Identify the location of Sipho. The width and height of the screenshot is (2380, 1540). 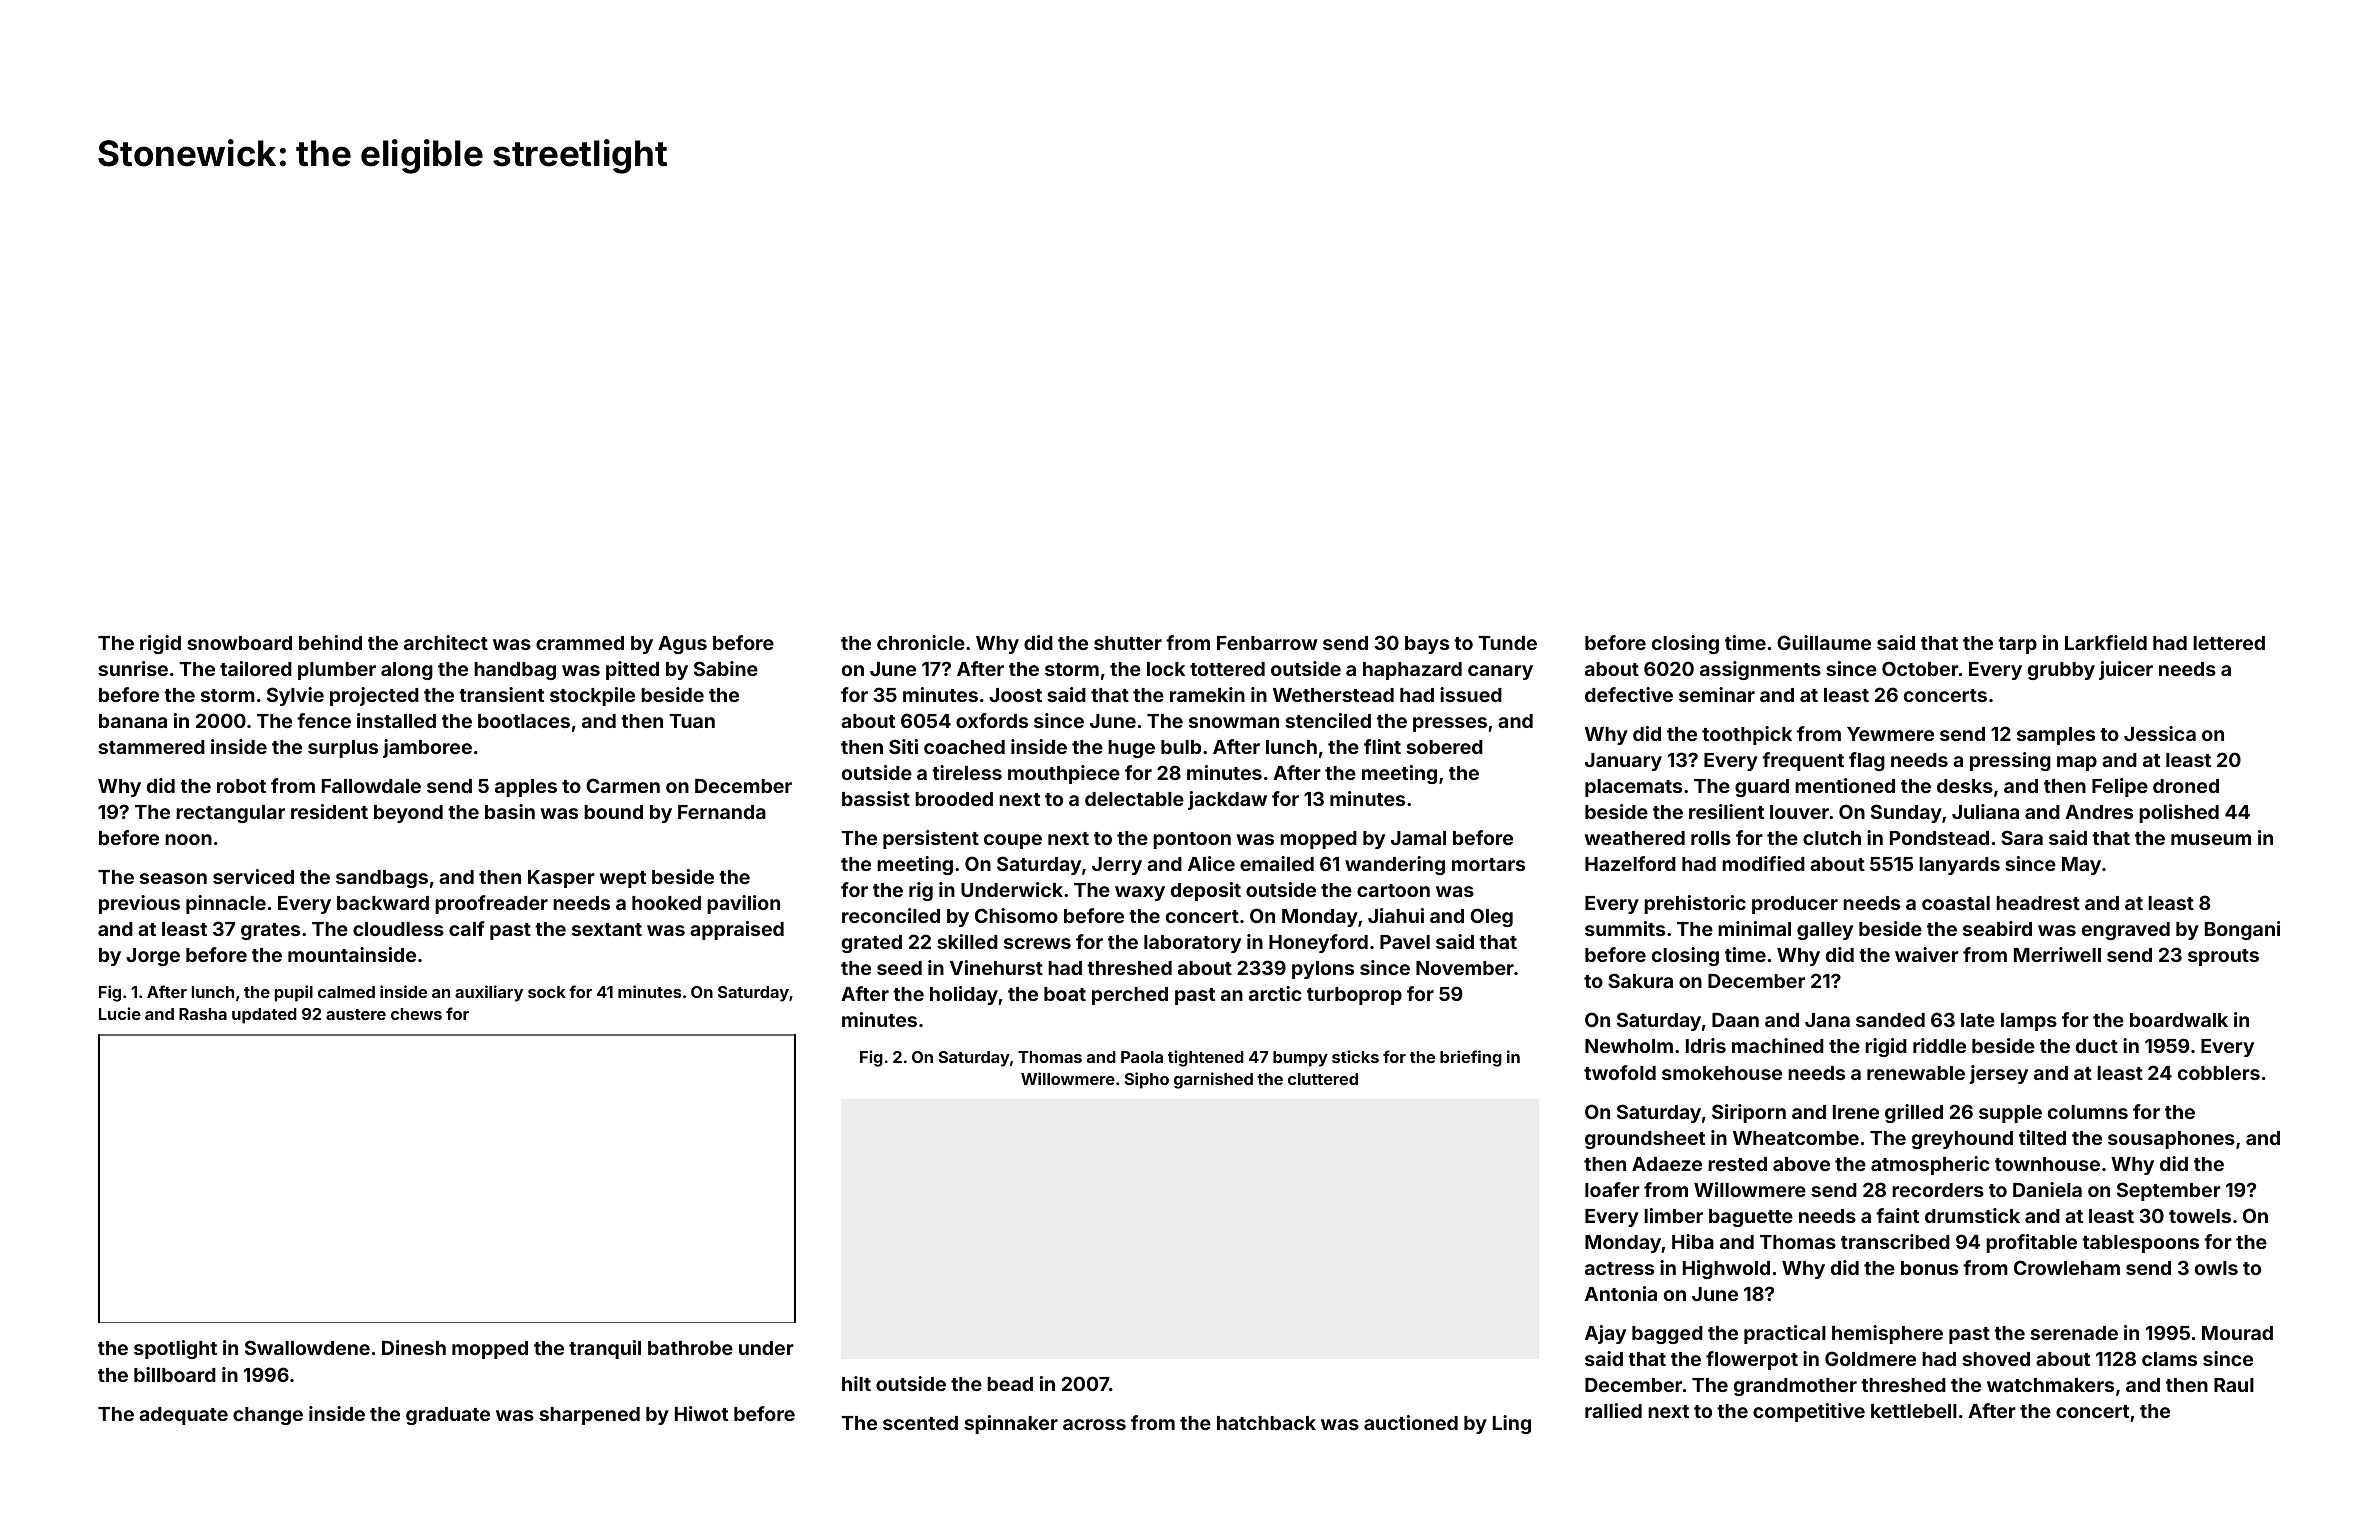
(1147, 1080).
